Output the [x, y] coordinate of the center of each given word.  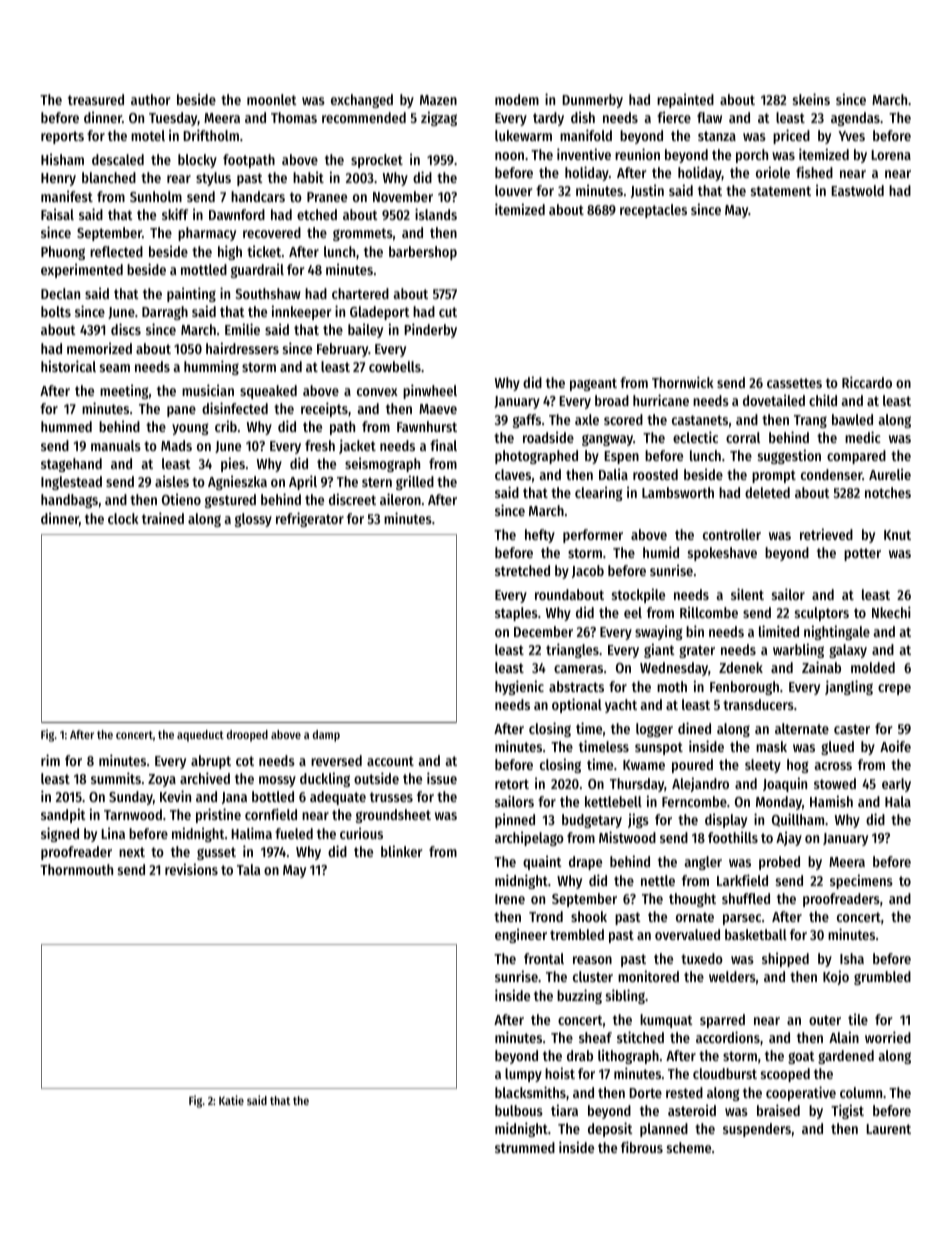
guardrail [257, 270]
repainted [685, 100]
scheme [689, 1147]
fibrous [642, 1147]
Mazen [438, 100]
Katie [231, 1100]
